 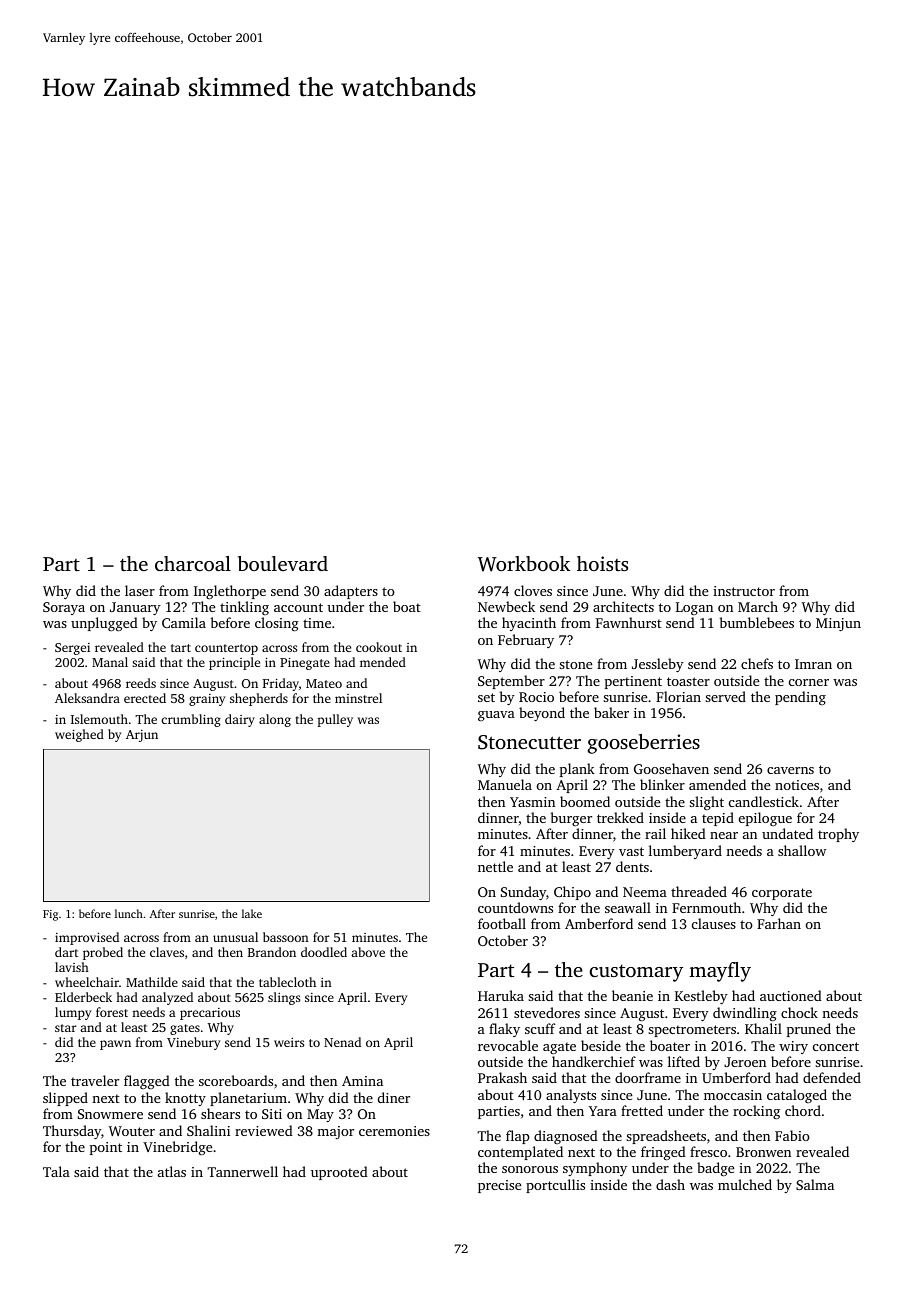 What do you see at coordinates (499, 1186) in the page?
I see `precise` at bounding box center [499, 1186].
